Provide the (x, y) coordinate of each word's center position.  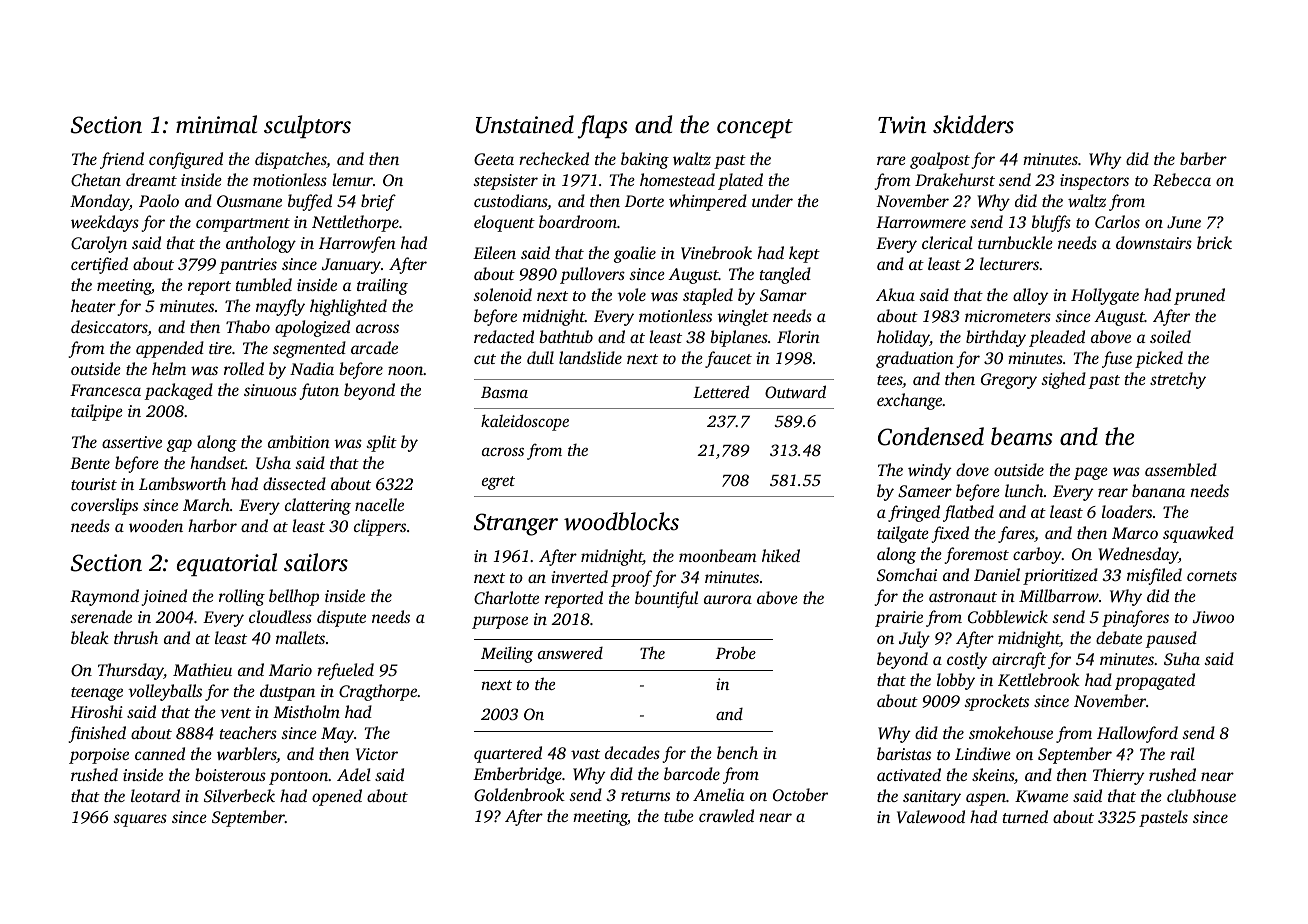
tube (679, 815)
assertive (132, 442)
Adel (354, 774)
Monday (99, 202)
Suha (1182, 659)
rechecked (554, 158)
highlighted (348, 307)
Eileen (494, 252)
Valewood (931, 816)
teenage (97, 694)
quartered (508, 754)
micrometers (1008, 316)
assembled (1181, 469)
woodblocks (621, 521)
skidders (973, 124)
